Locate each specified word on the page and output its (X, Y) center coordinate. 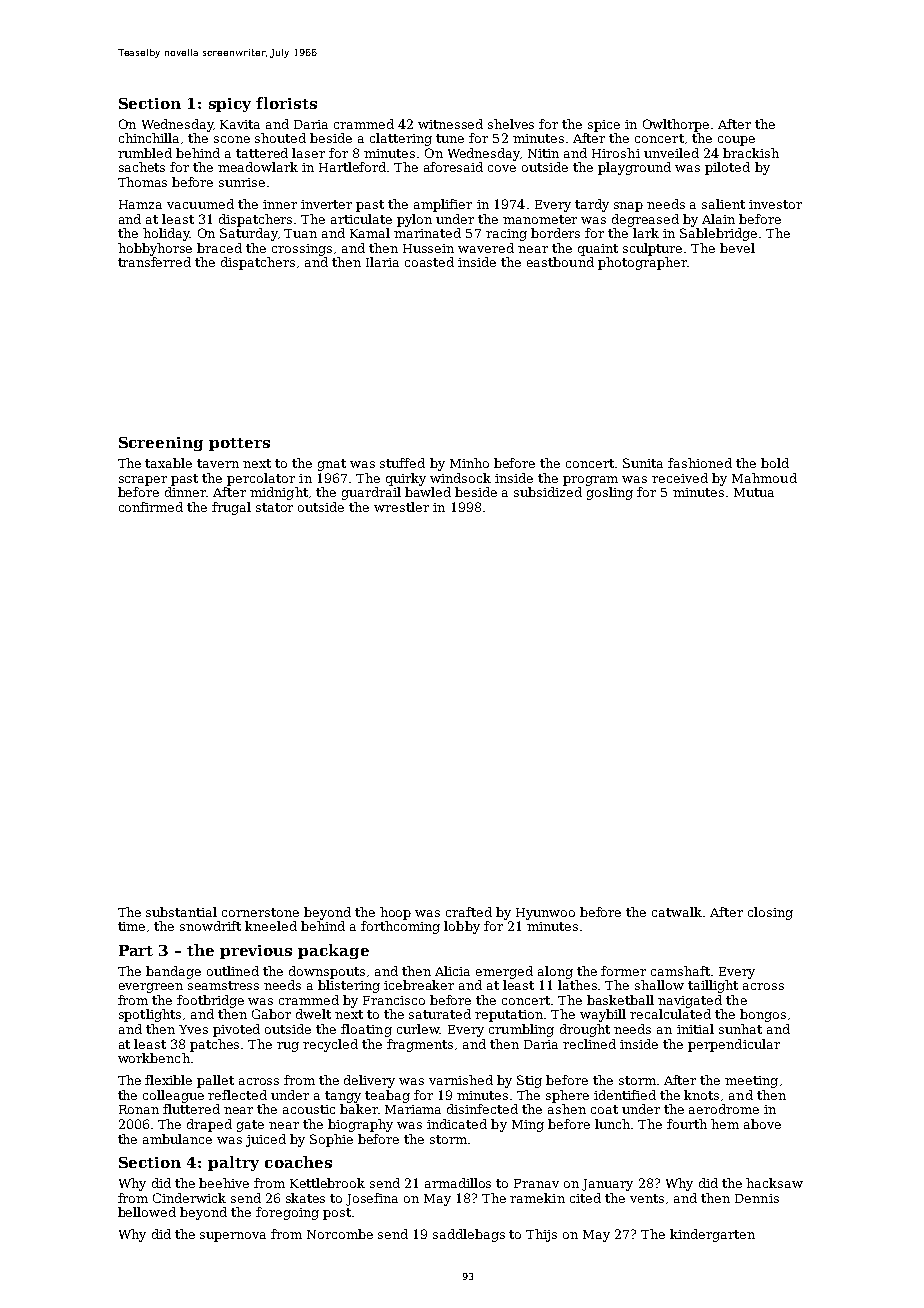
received (680, 478)
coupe (736, 141)
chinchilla (149, 138)
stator (274, 507)
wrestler (401, 507)
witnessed (450, 124)
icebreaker (419, 985)
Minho (469, 463)
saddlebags (469, 1235)
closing (770, 913)
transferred (154, 262)
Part (136, 950)
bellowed (147, 1212)
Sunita (643, 463)
